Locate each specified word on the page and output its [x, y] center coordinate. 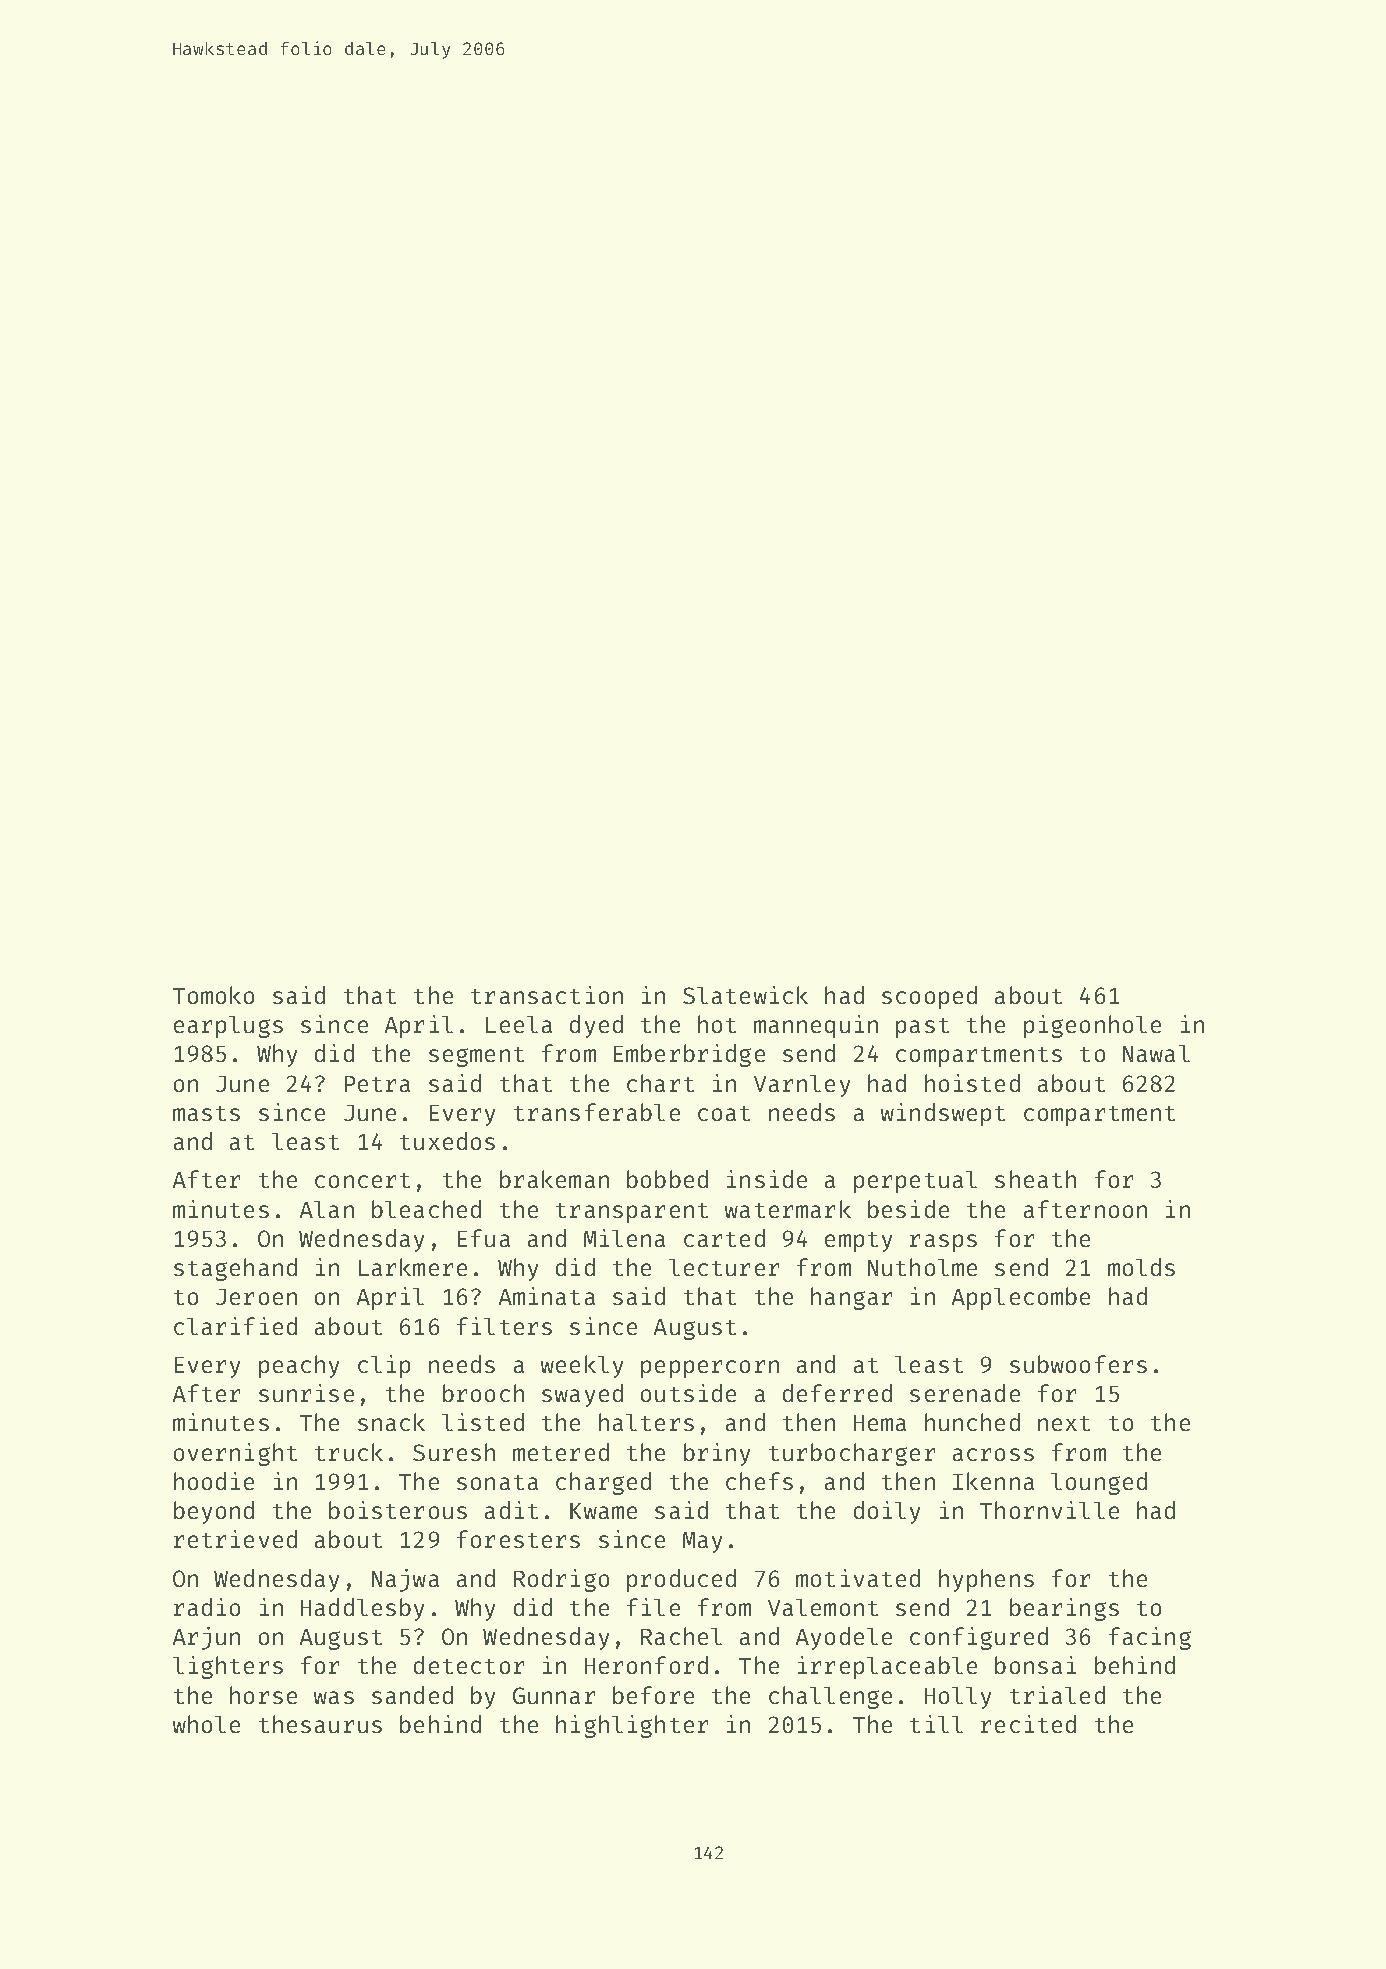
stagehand [235, 1269]
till [936, 1724]
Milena [624, 1238]
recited [1028, 1724]
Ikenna [993, 1481]
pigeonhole [1092, 1026]
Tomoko [213, 995]
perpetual [915, 1182]
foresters [518, 1539]
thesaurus [320, 1724]
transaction [547, 995]
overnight [235, 1454]
